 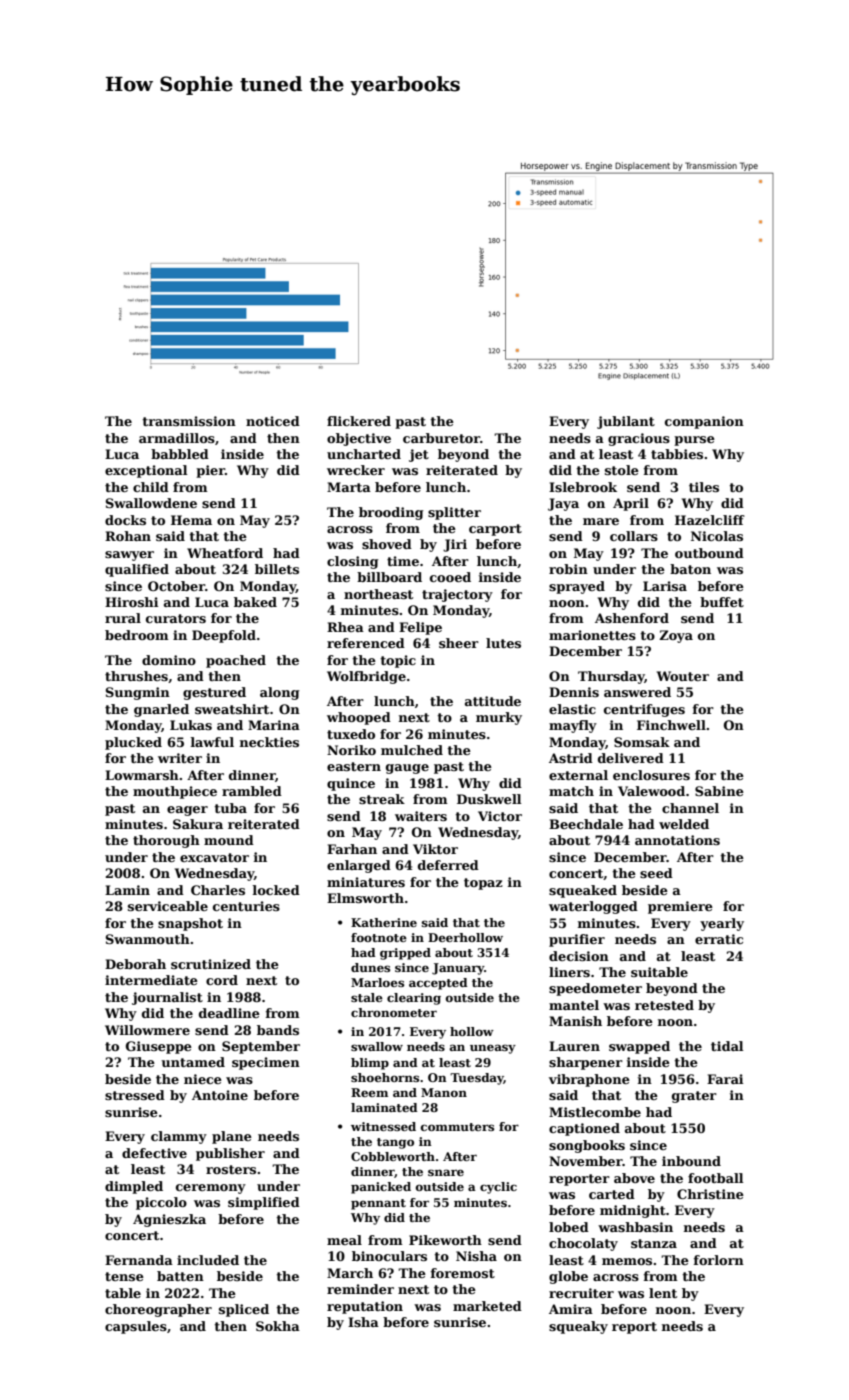 What do you see at coordinates (632, 618) in the screenshot?
I see `Ashenford` at bounding box center [632, 618].
